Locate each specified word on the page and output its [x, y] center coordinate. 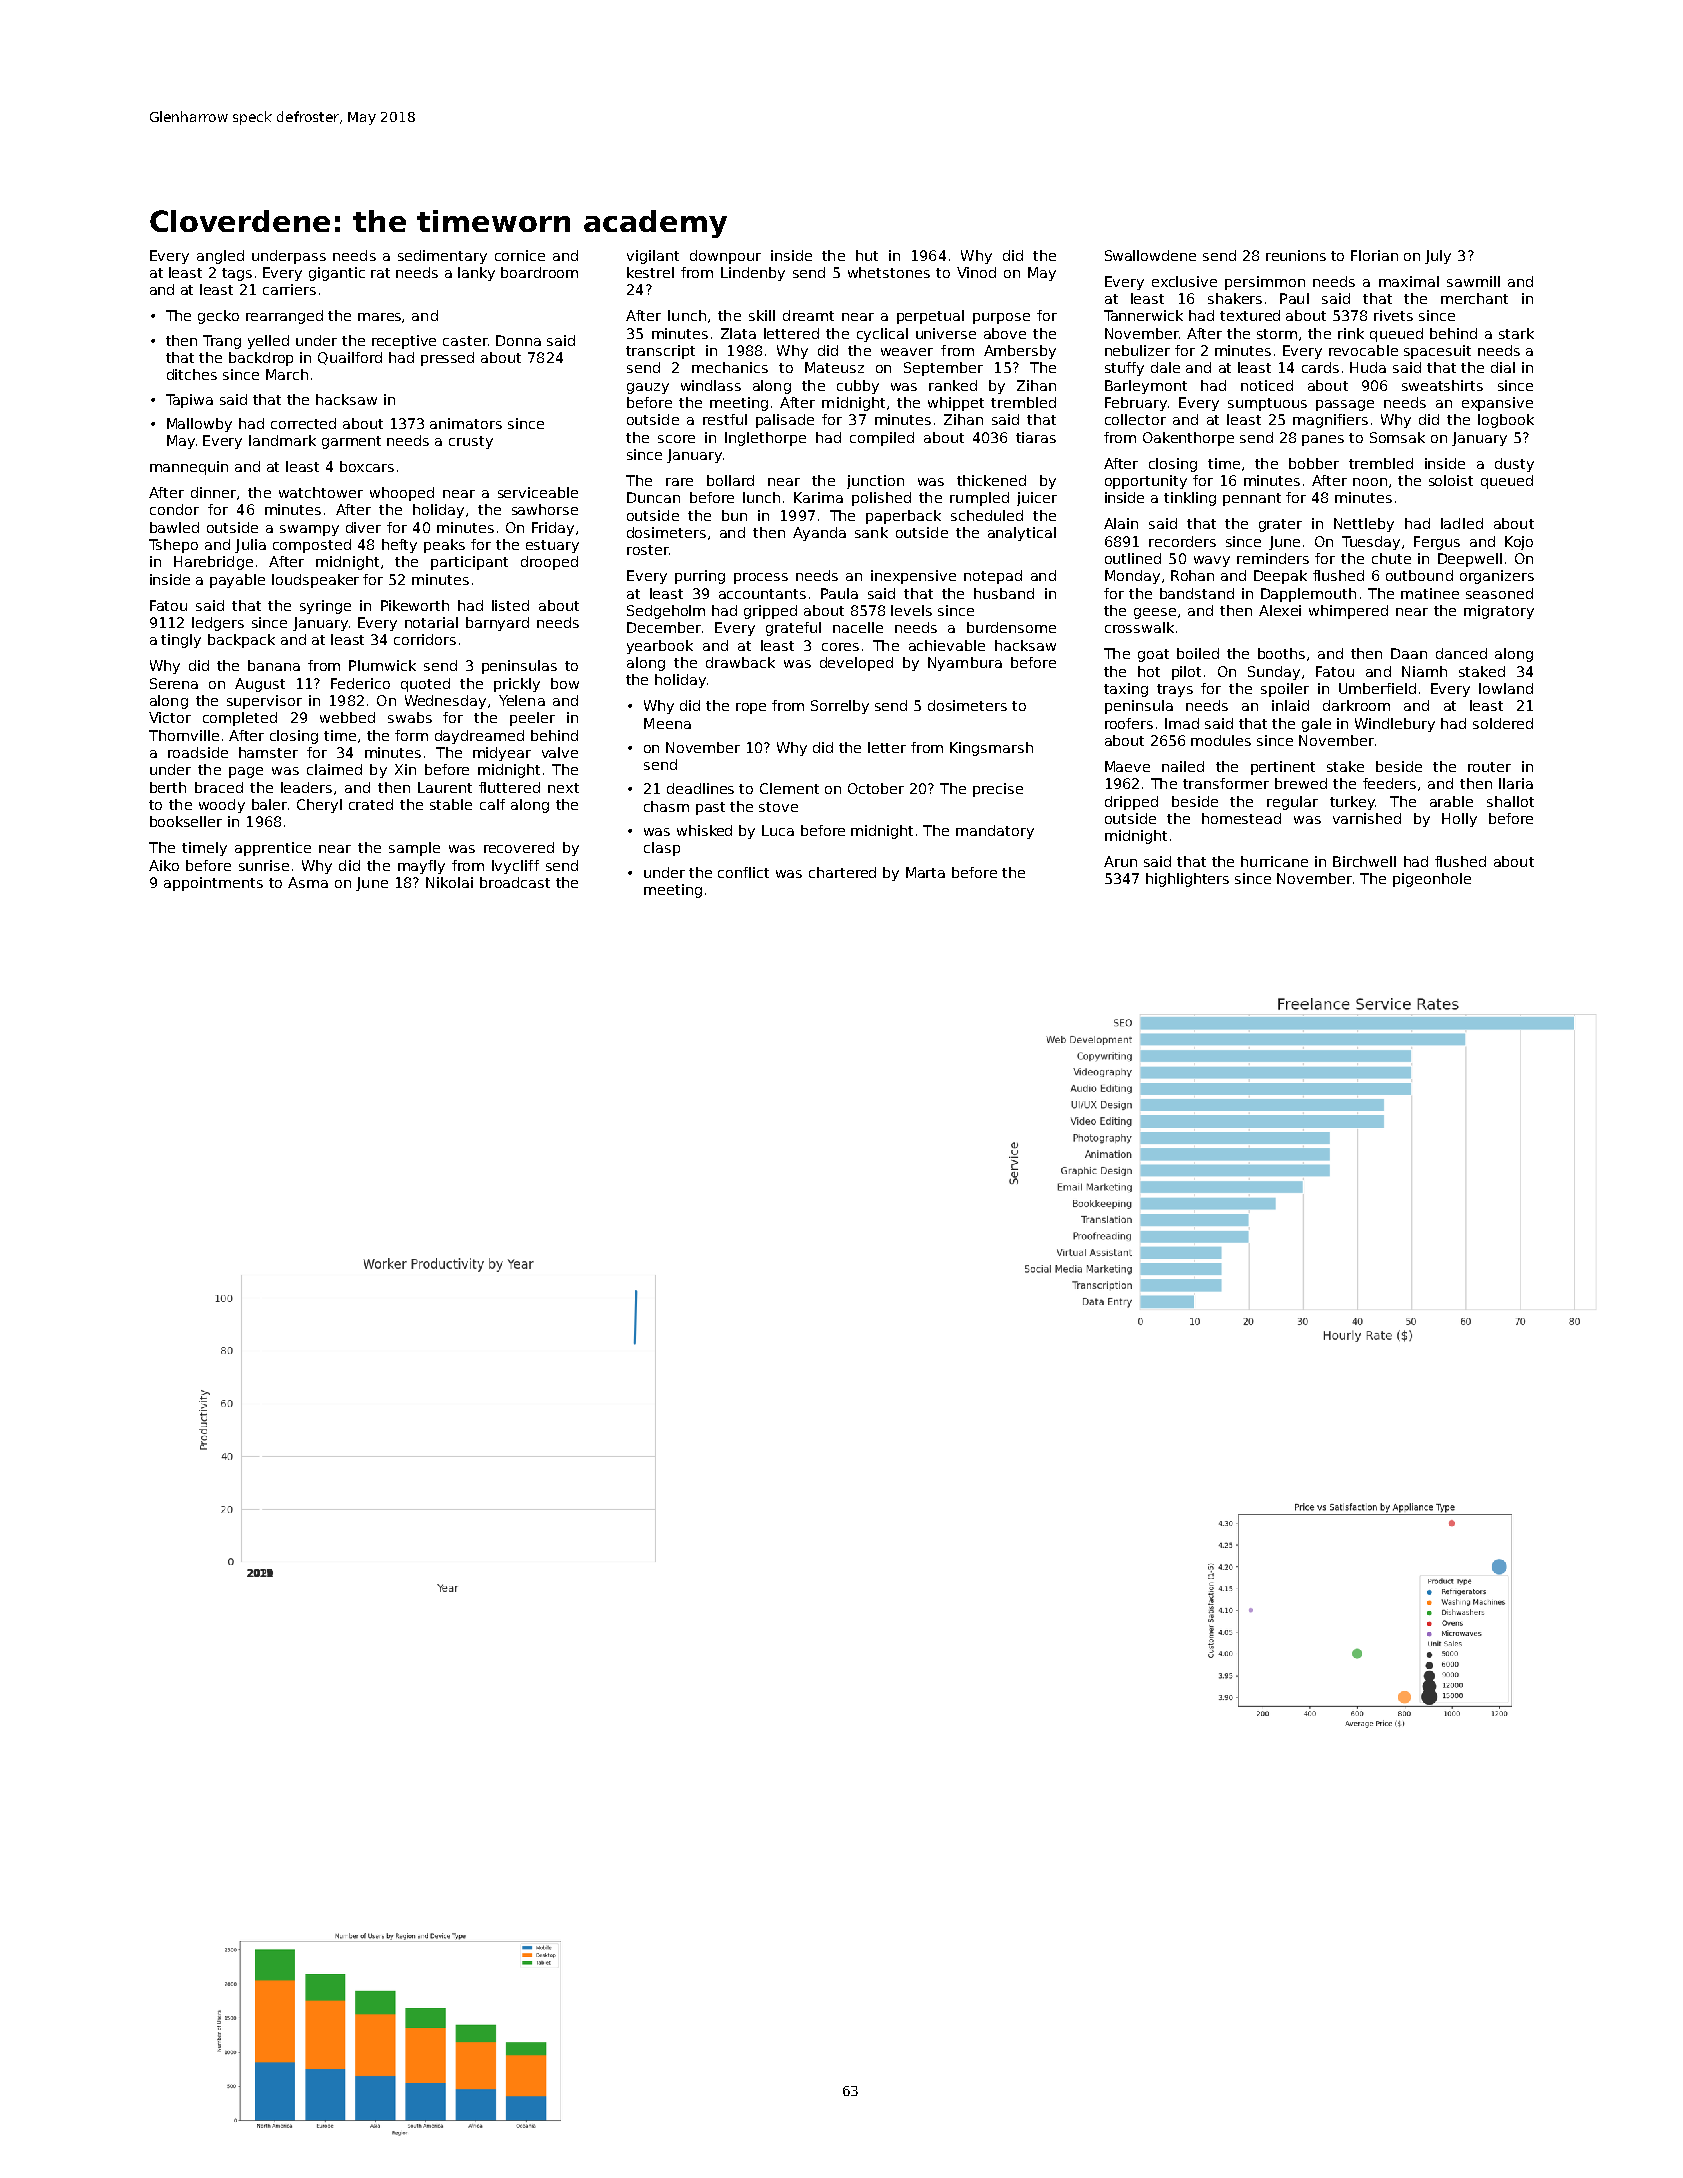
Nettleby [1364, 525]
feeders [1389, 783]
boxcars [367, 466]
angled [220, 257]
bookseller [186, 821]
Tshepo [173, 546]
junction [875, 482]
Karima [818, 497]
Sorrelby [840, 707]
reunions [1296, 255]
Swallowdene [1150, 255]
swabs [410, 717]
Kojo [1519, 543]
